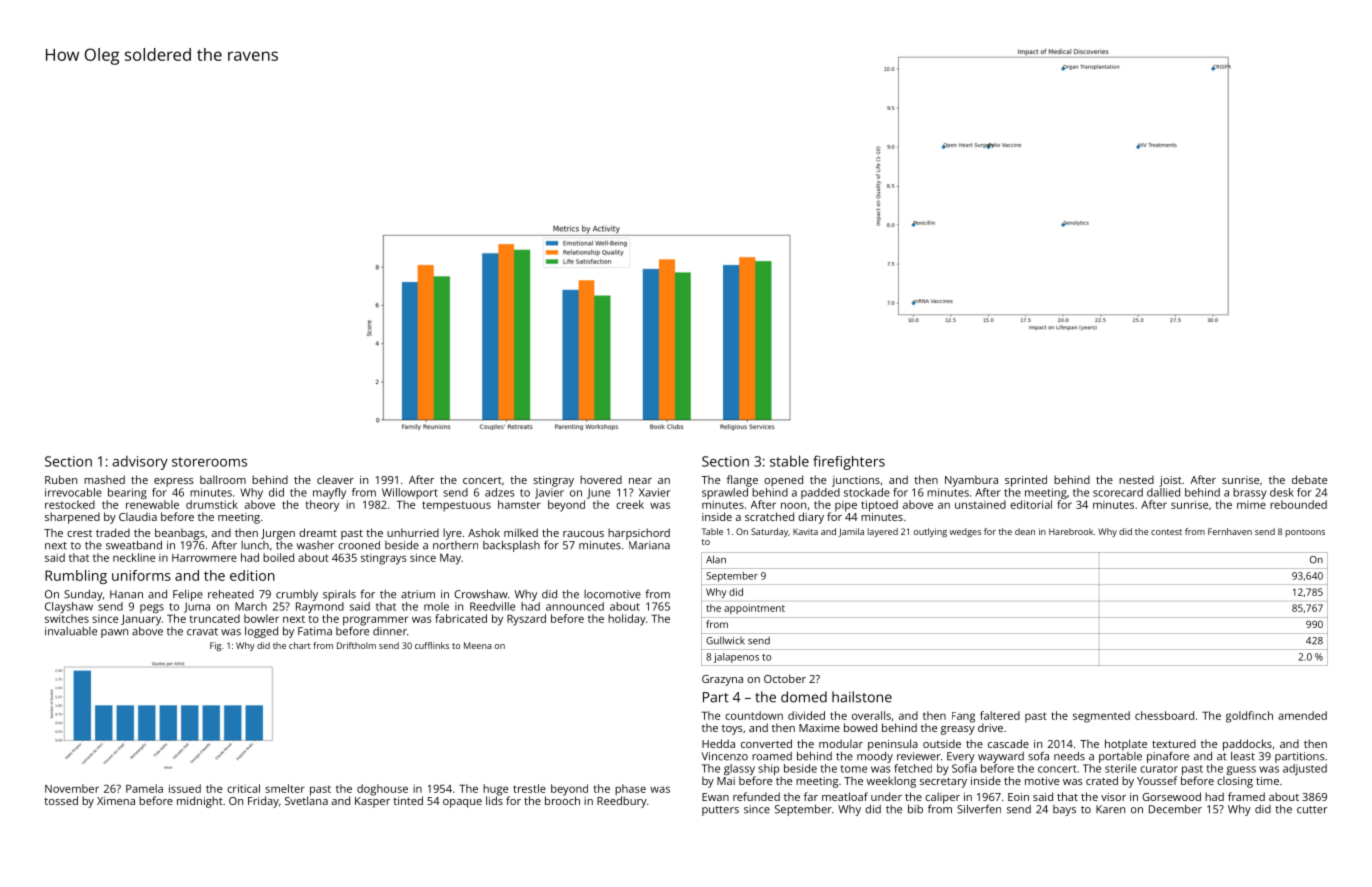 This screenshot has height=887, width=1372. Describe the element at coordinates (209, 462) in the screenshot. I see `storerooms` at that location.
